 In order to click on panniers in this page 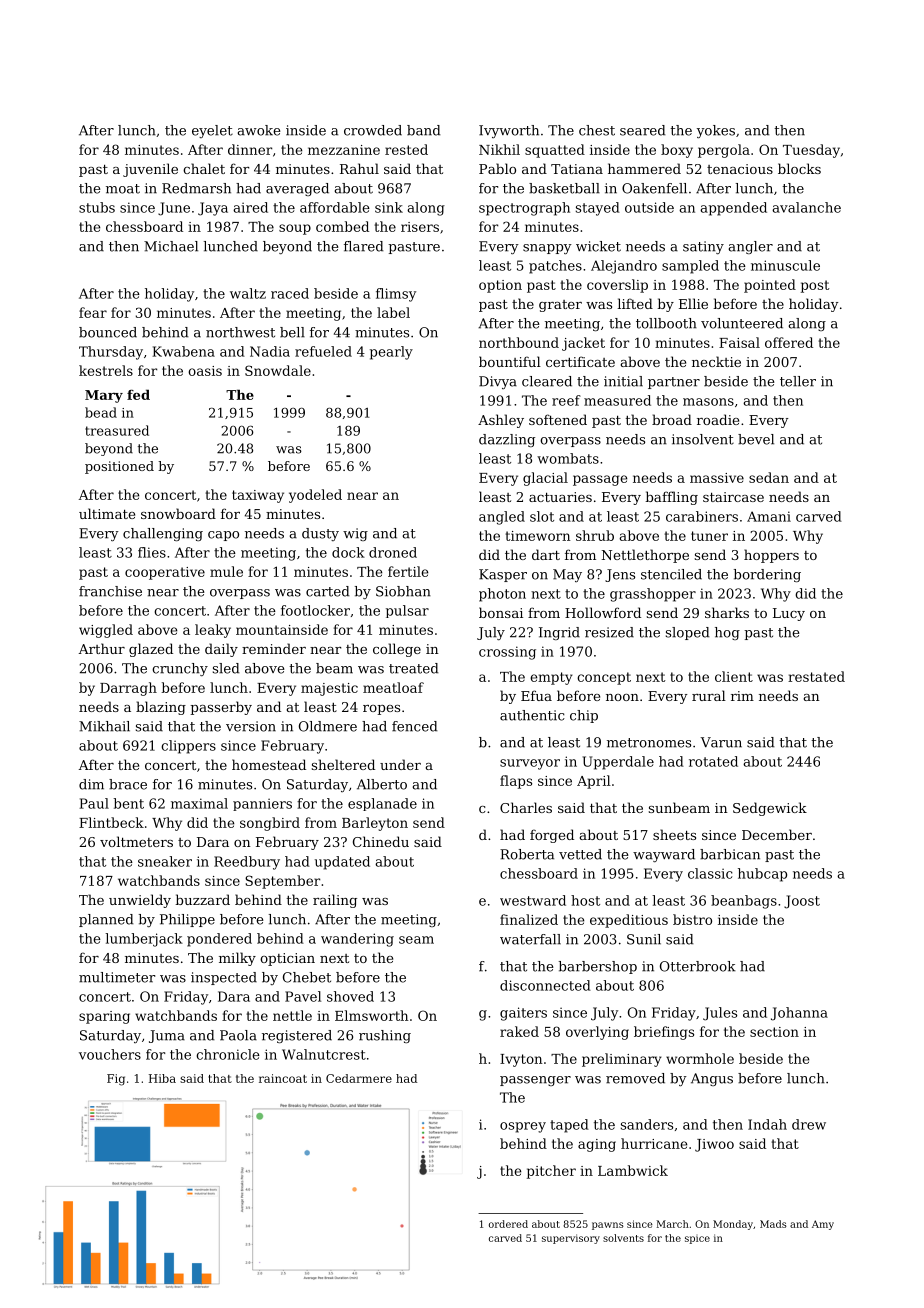, I will do `click(262, 804)`.
